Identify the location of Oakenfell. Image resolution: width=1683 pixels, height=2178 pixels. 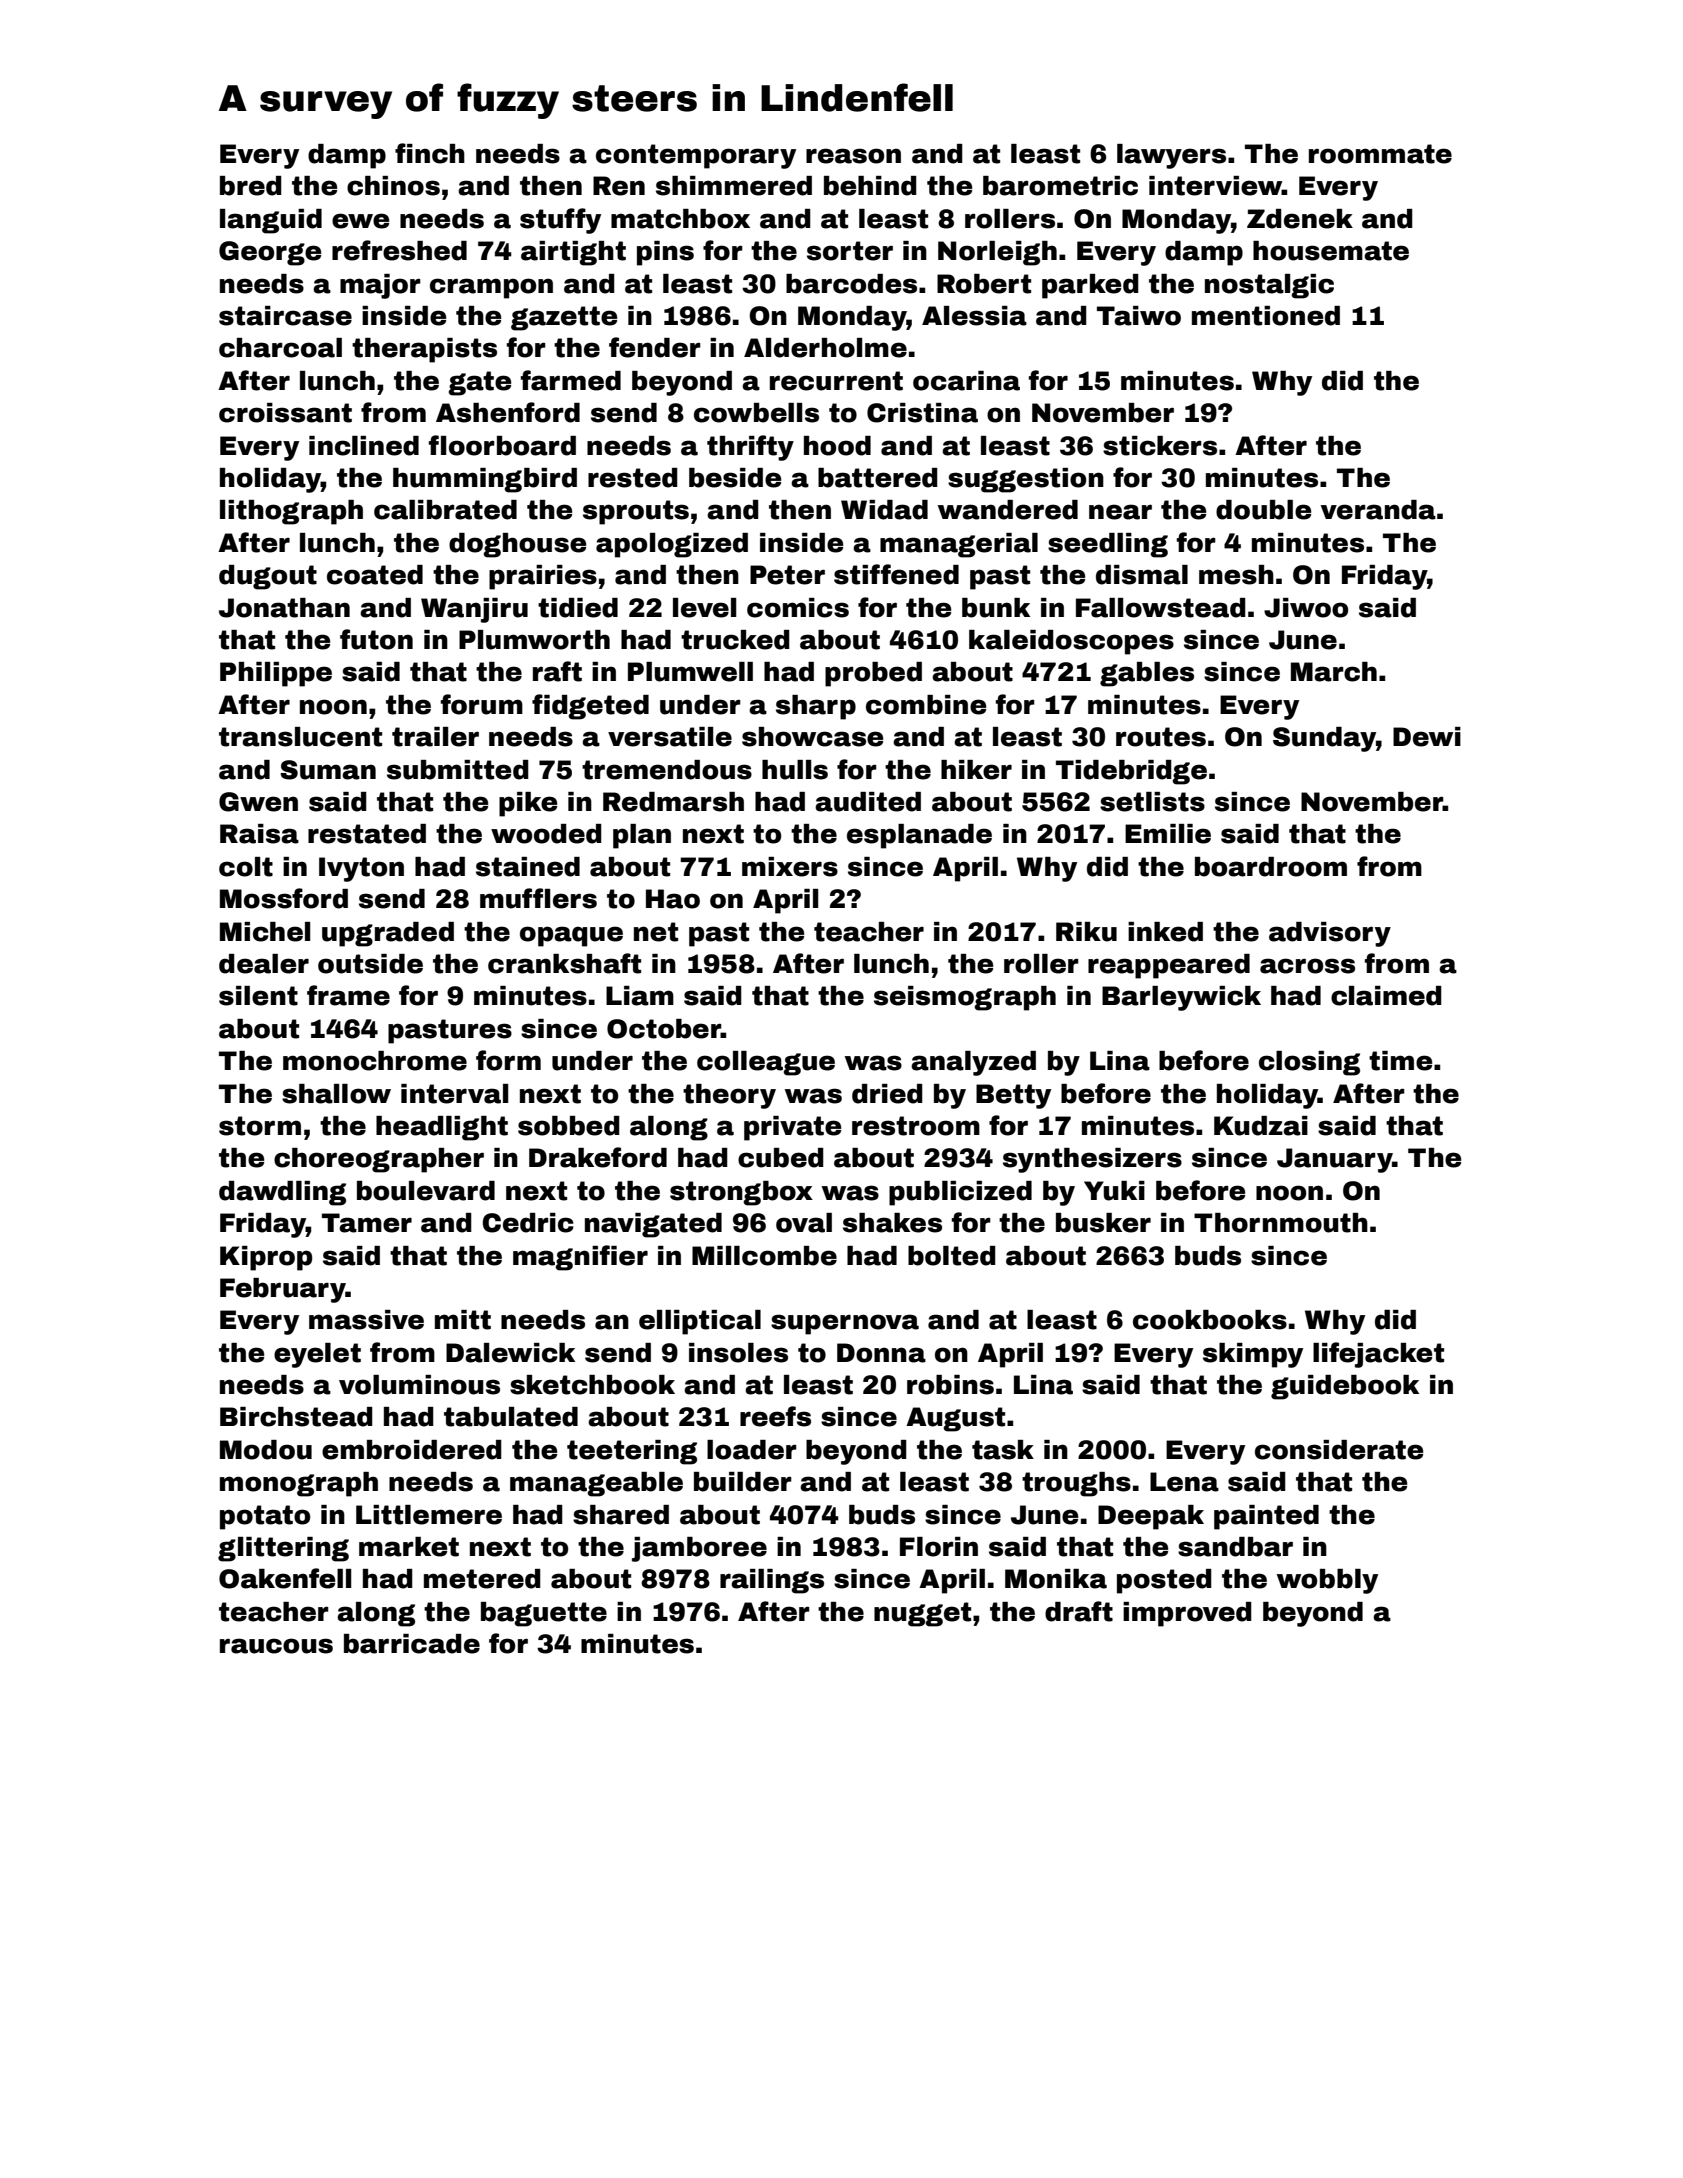
(285, 1578).
